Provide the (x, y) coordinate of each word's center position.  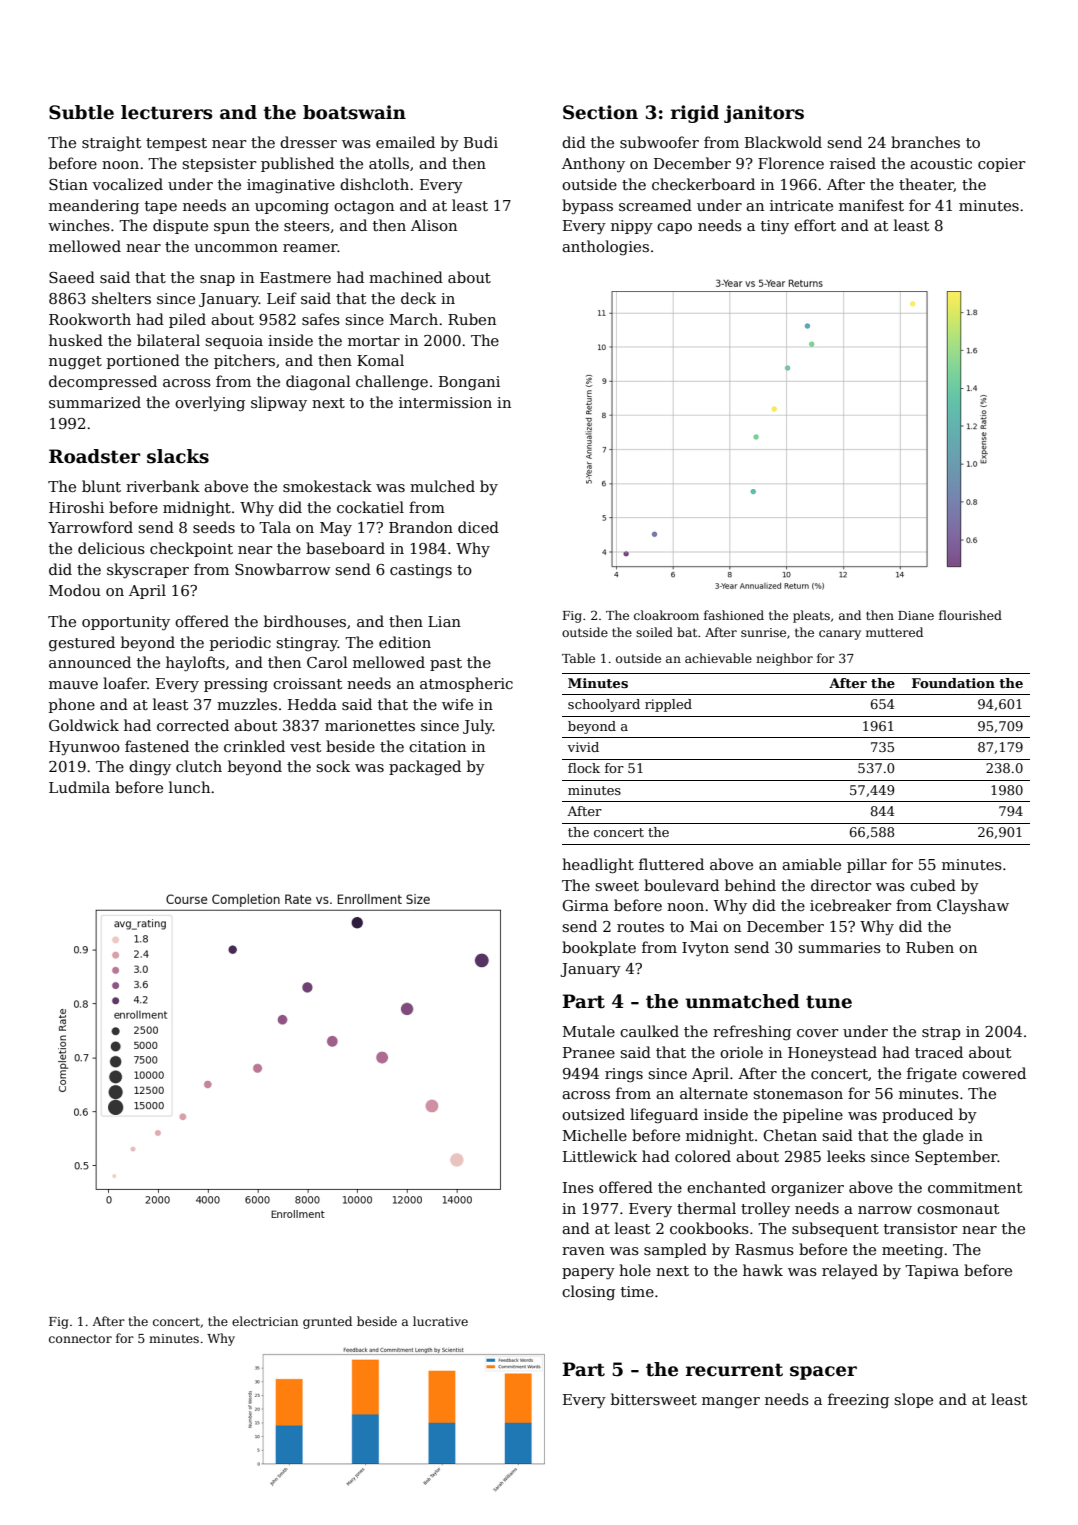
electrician (265, 1321)
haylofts (195, 664)
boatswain (354, 112)
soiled (654, 632)
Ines (578, 1187)
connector (80, 1339)
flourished (970, 615)
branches (925, 142)
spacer (823, 1373)
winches (79, 225)
